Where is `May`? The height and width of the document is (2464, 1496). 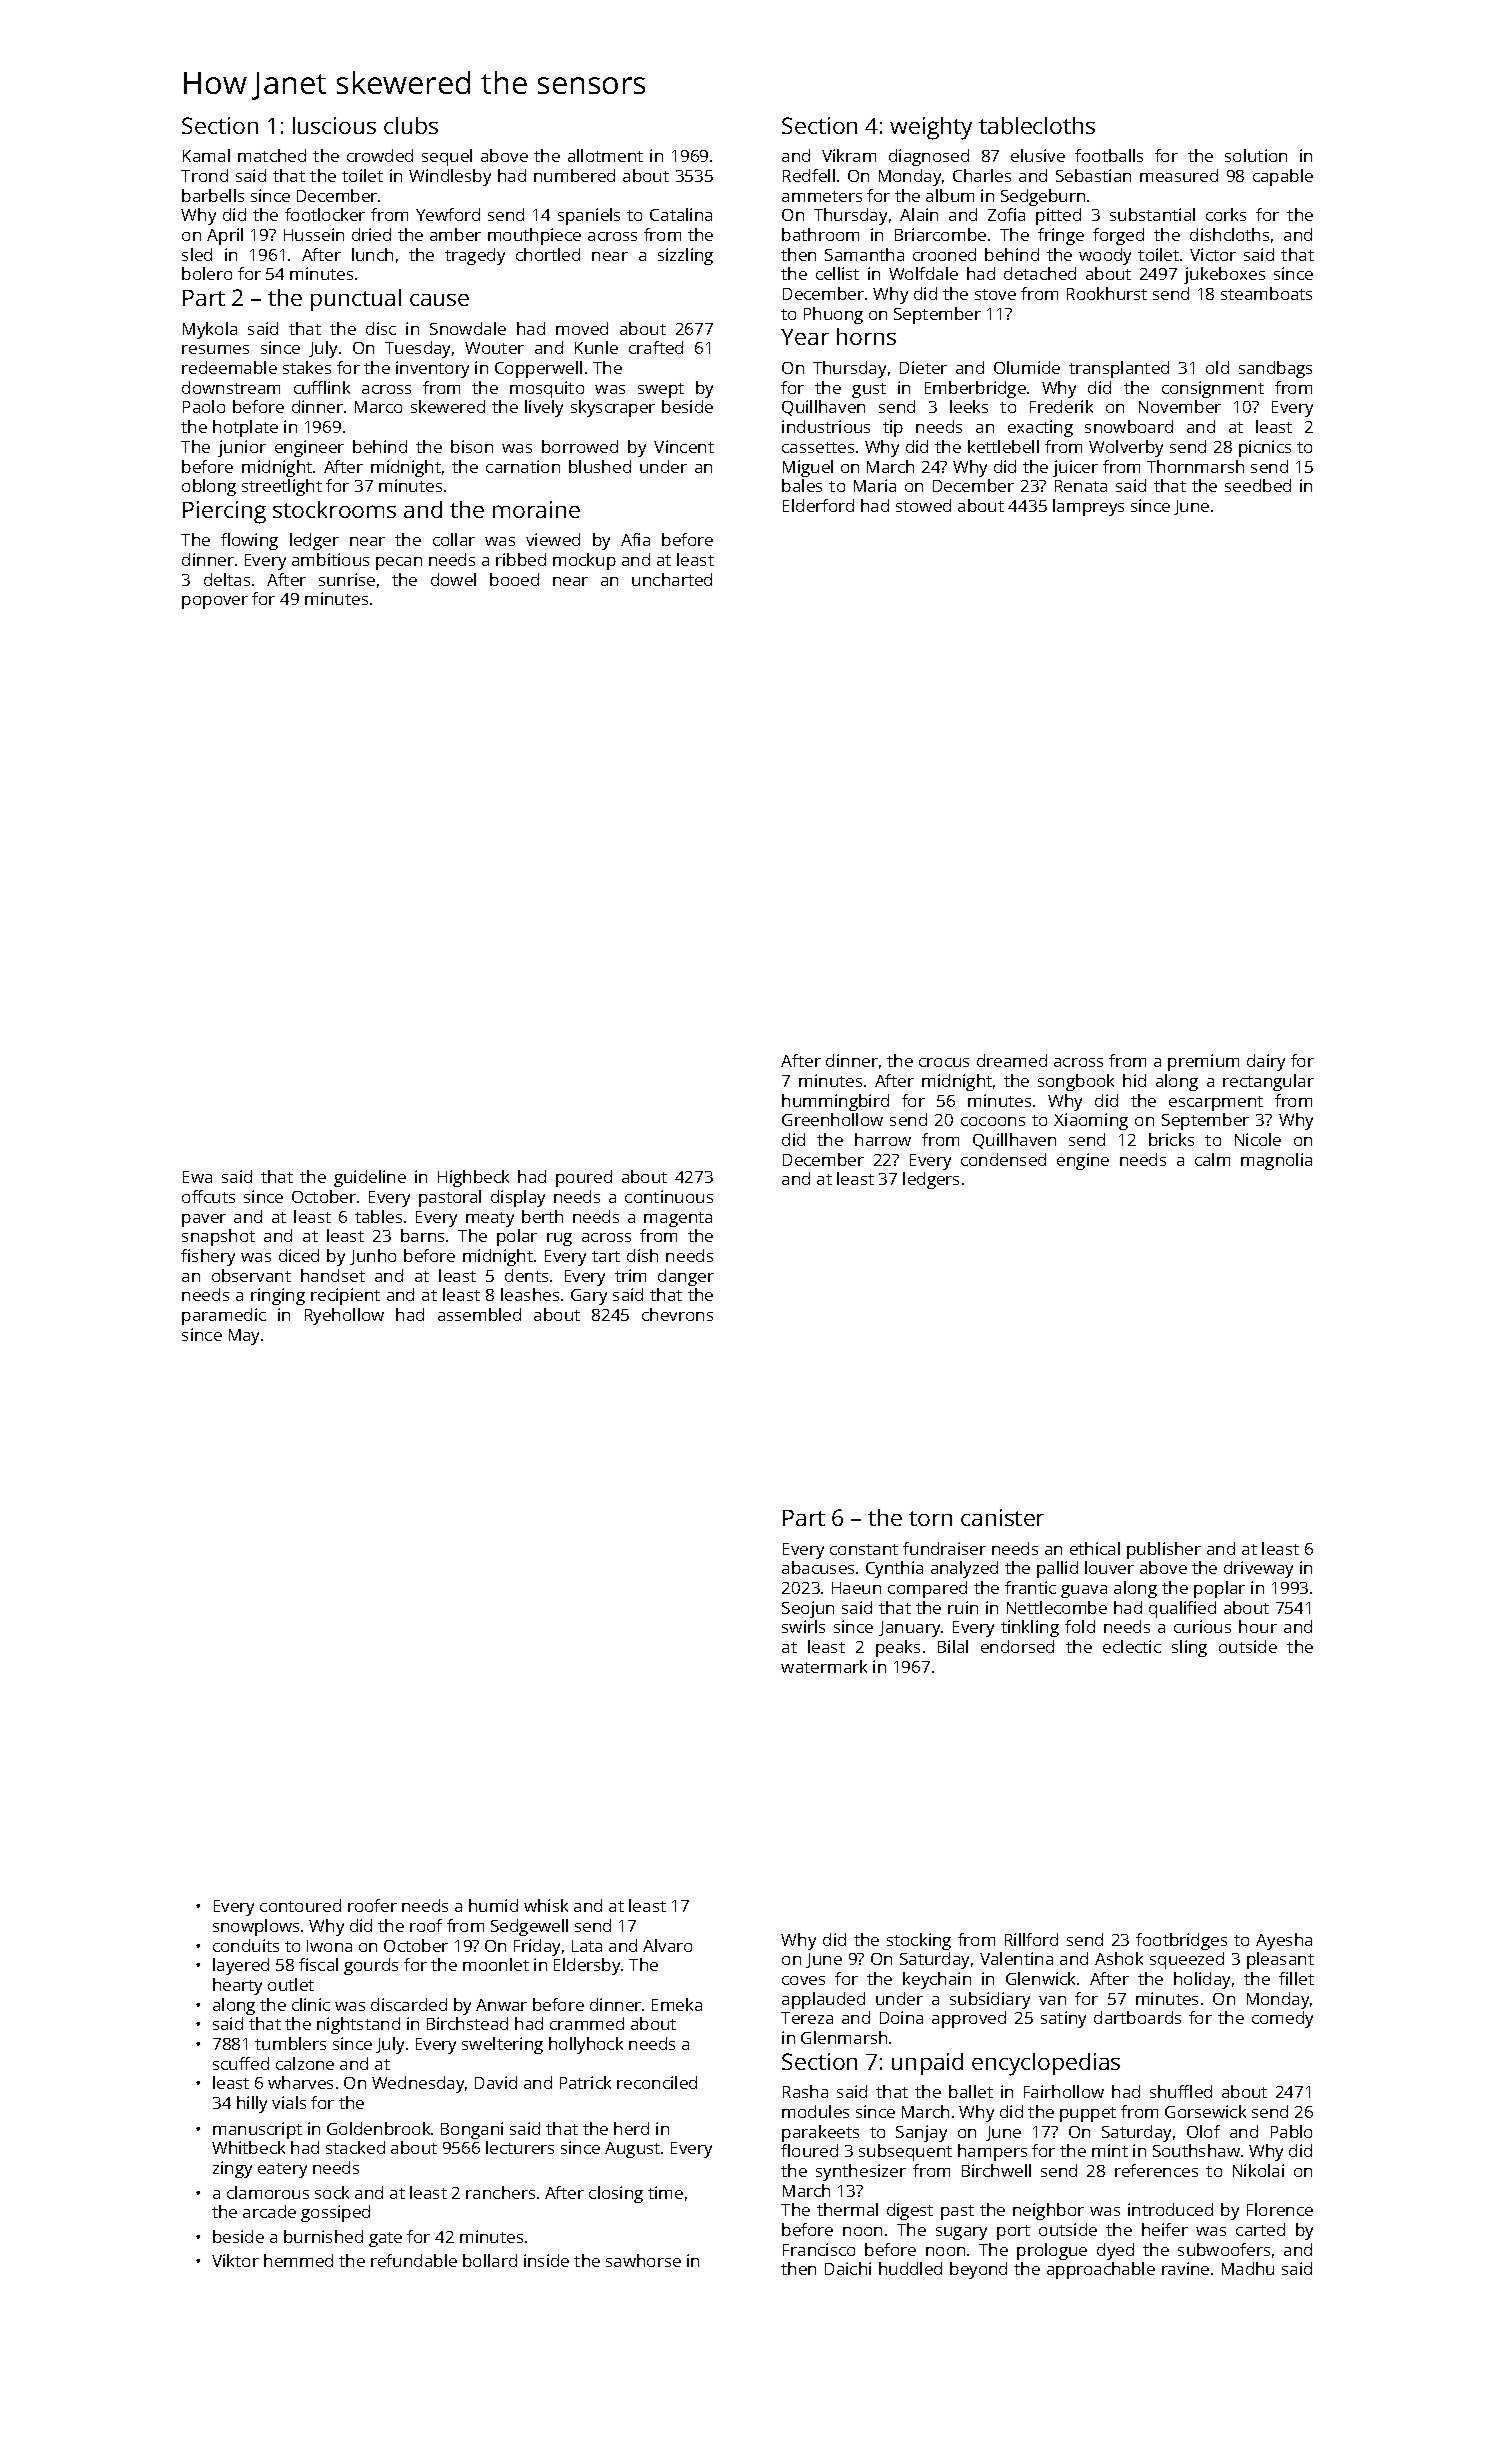
May is located at coordinates (244, 1337).
